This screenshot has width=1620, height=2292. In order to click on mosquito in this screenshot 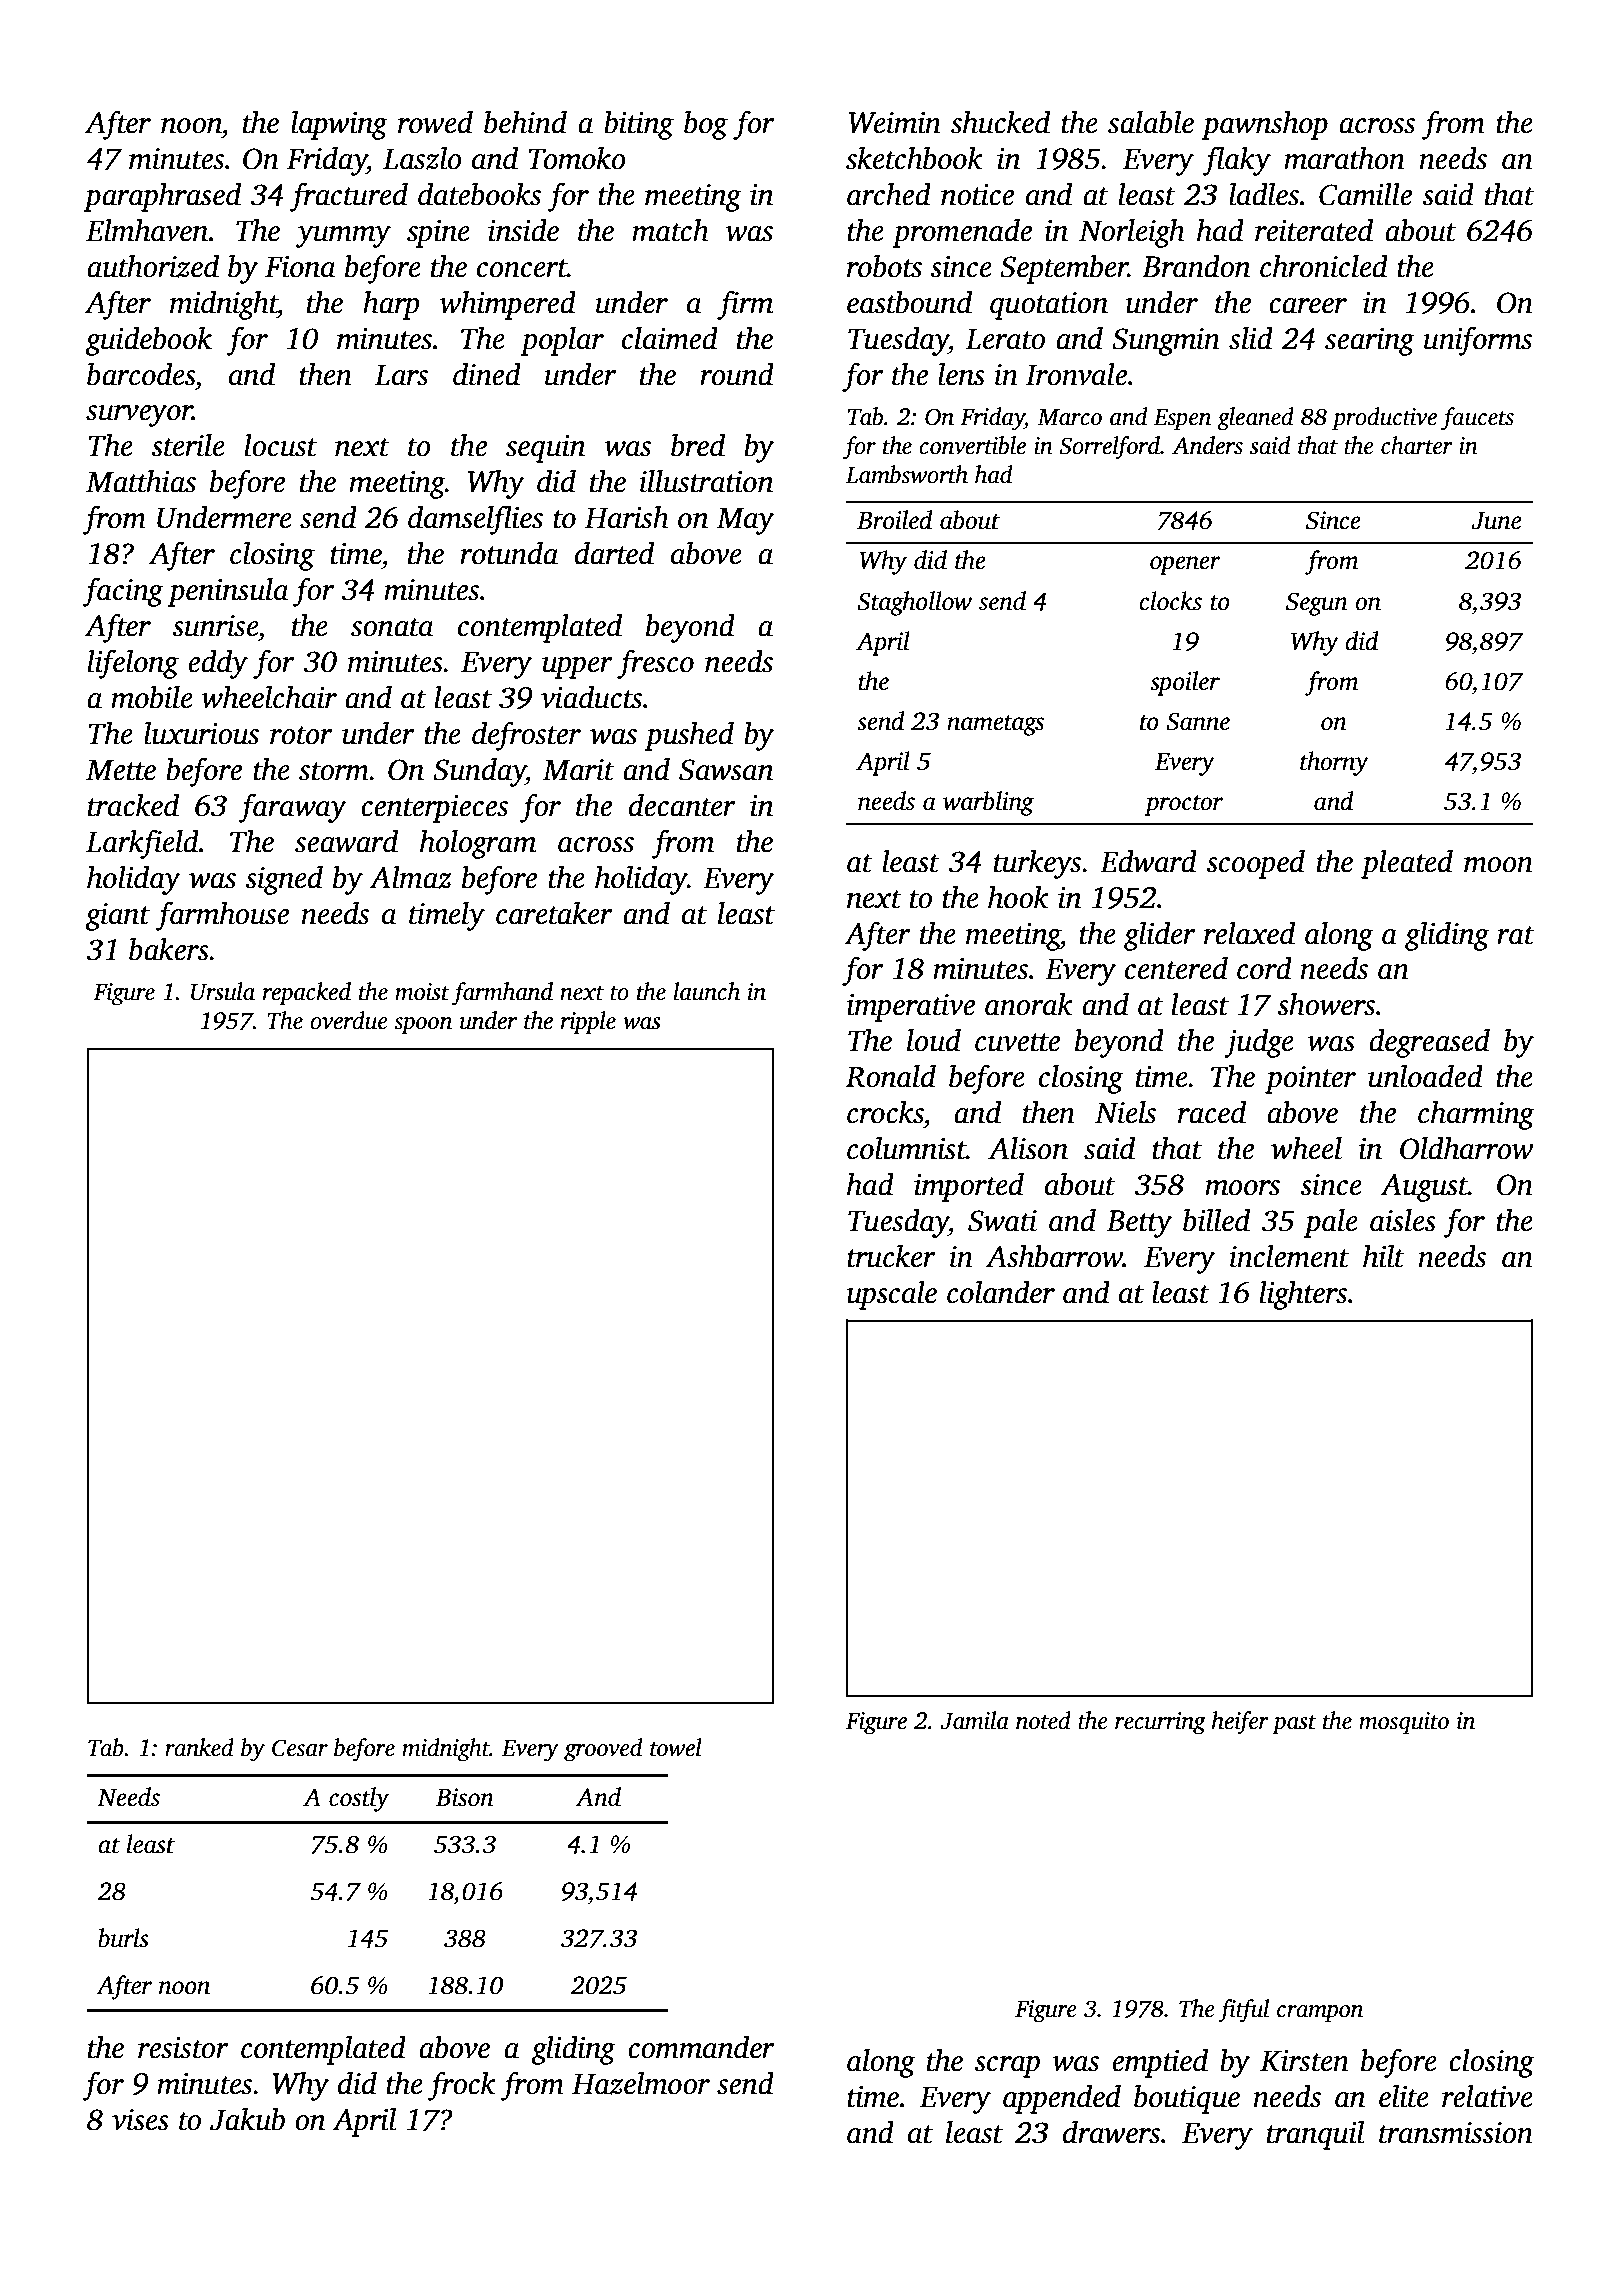, I will do `click(1404, 1723)`.
